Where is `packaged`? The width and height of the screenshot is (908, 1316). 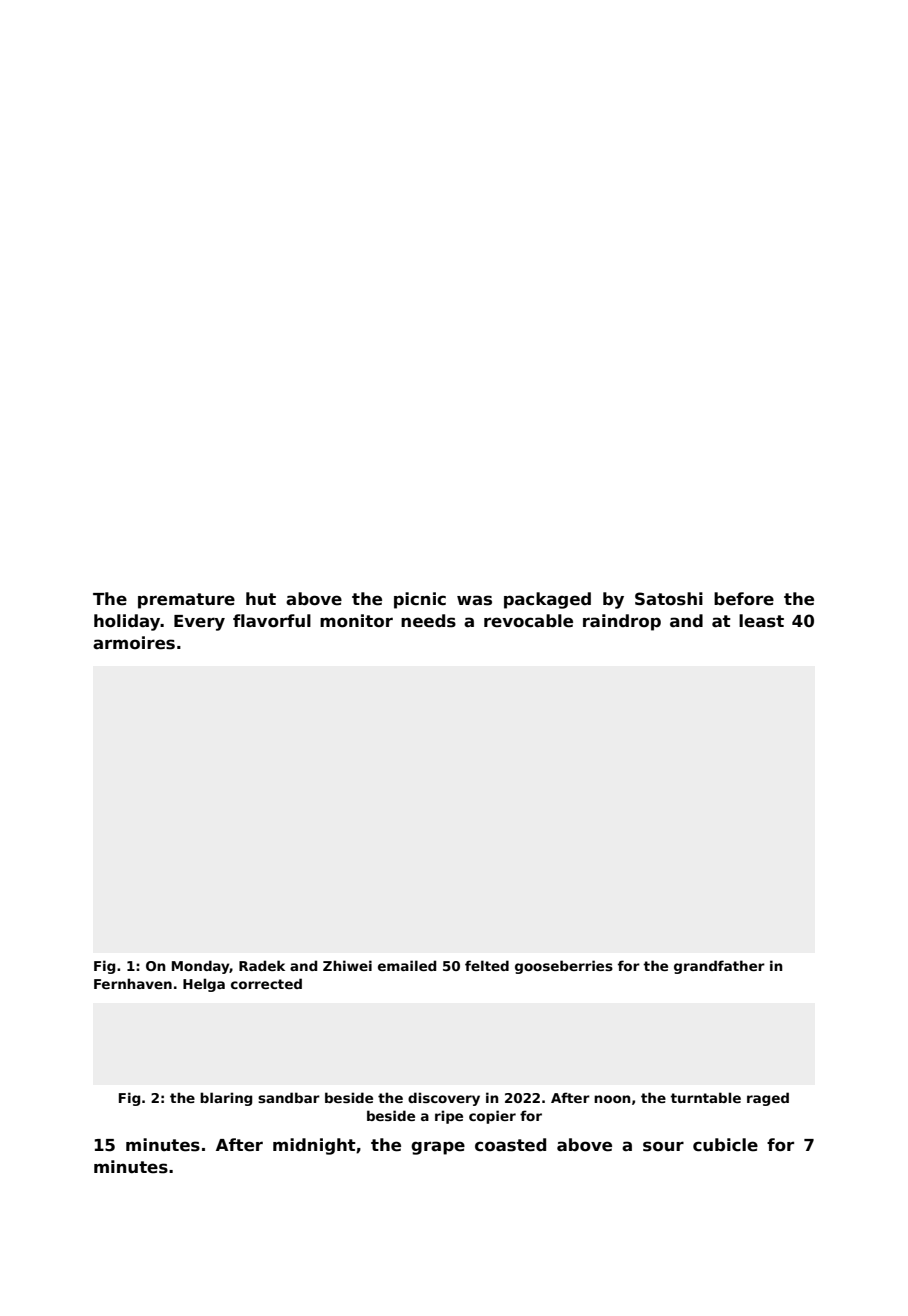
packaged is located at coordinates (547, 600).
